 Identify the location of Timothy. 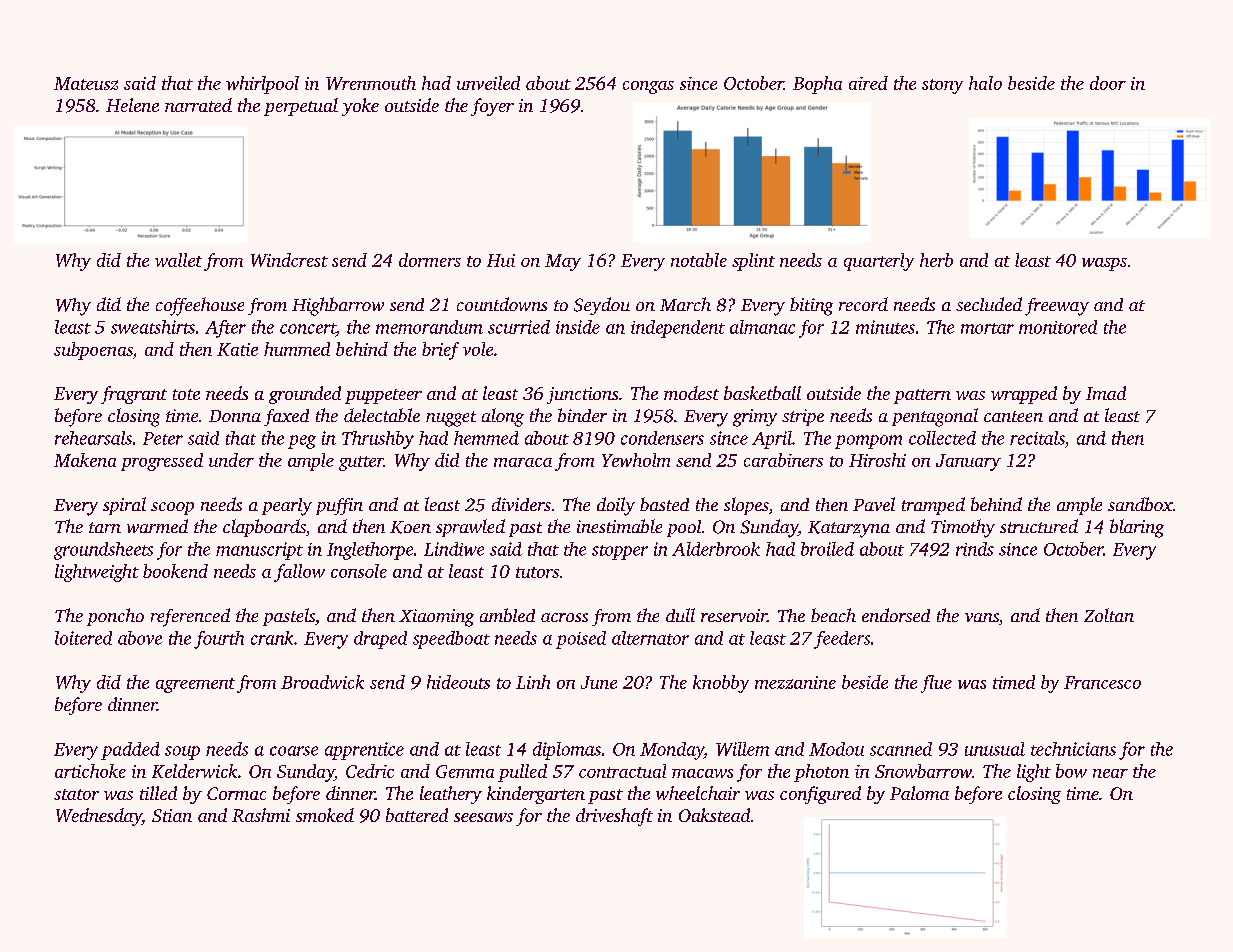
(963, 528).
